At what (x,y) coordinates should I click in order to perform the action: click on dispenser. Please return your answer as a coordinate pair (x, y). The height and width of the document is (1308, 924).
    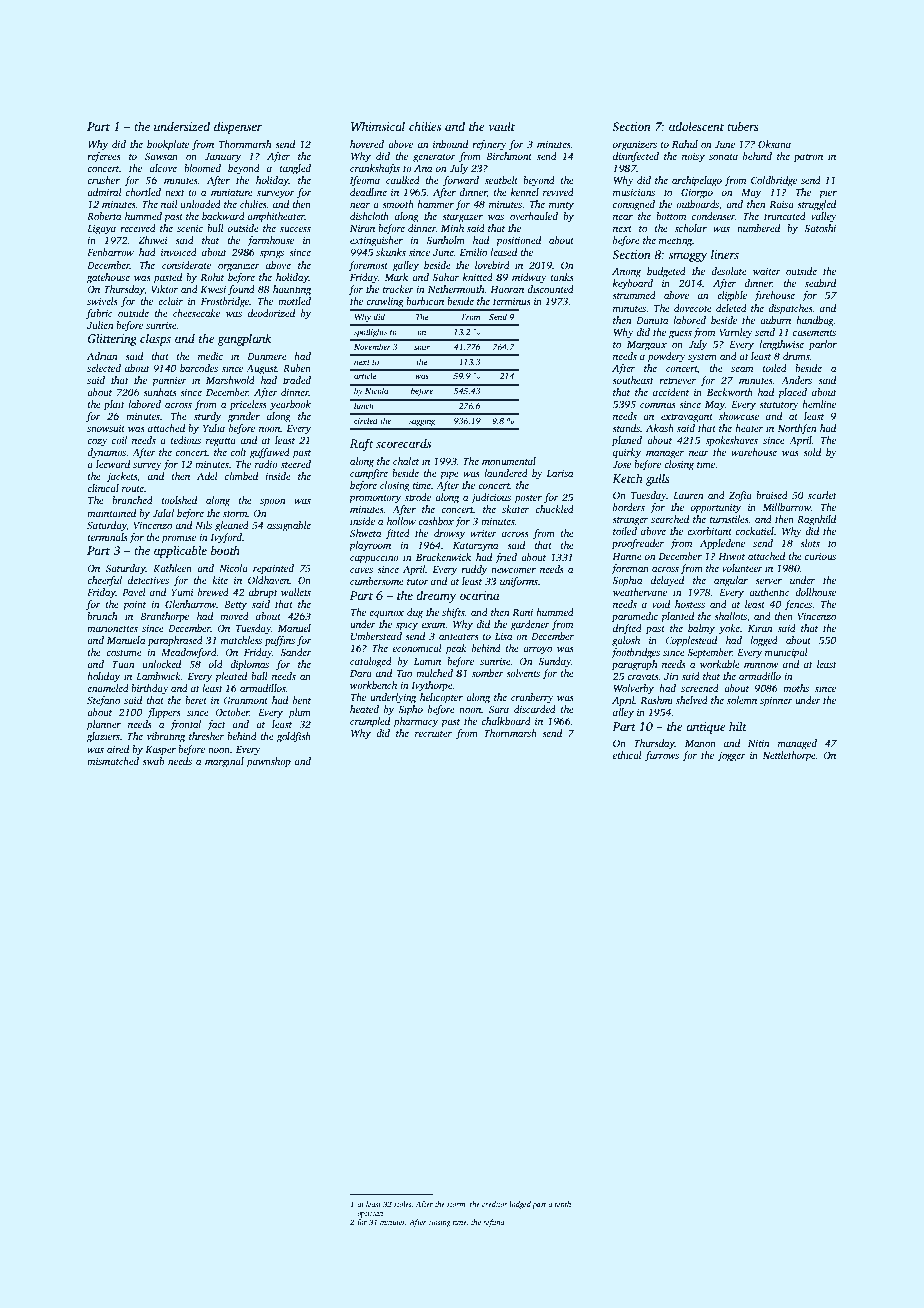
    Looking at the image, I should click on (238, 127).
